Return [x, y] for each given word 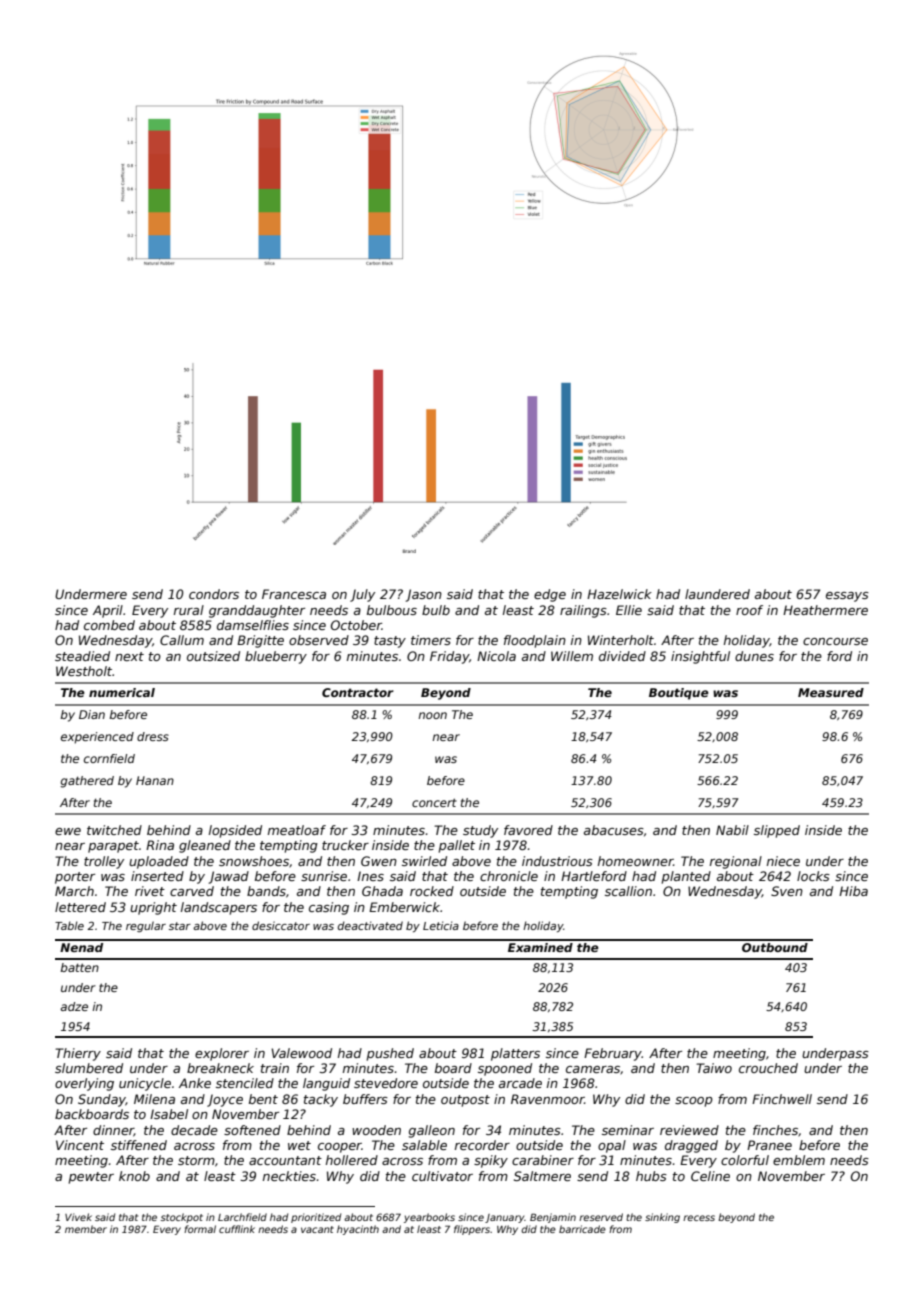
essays [847, 597]
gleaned [205, 846]
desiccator [281, 925]
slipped [777, 831]
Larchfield [242, 1217]
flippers [472, 1230]
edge [550, 595]
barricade [582, 1229]
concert [434, 803]
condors [214, 594]
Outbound [775, 947]
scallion [628, 891]
